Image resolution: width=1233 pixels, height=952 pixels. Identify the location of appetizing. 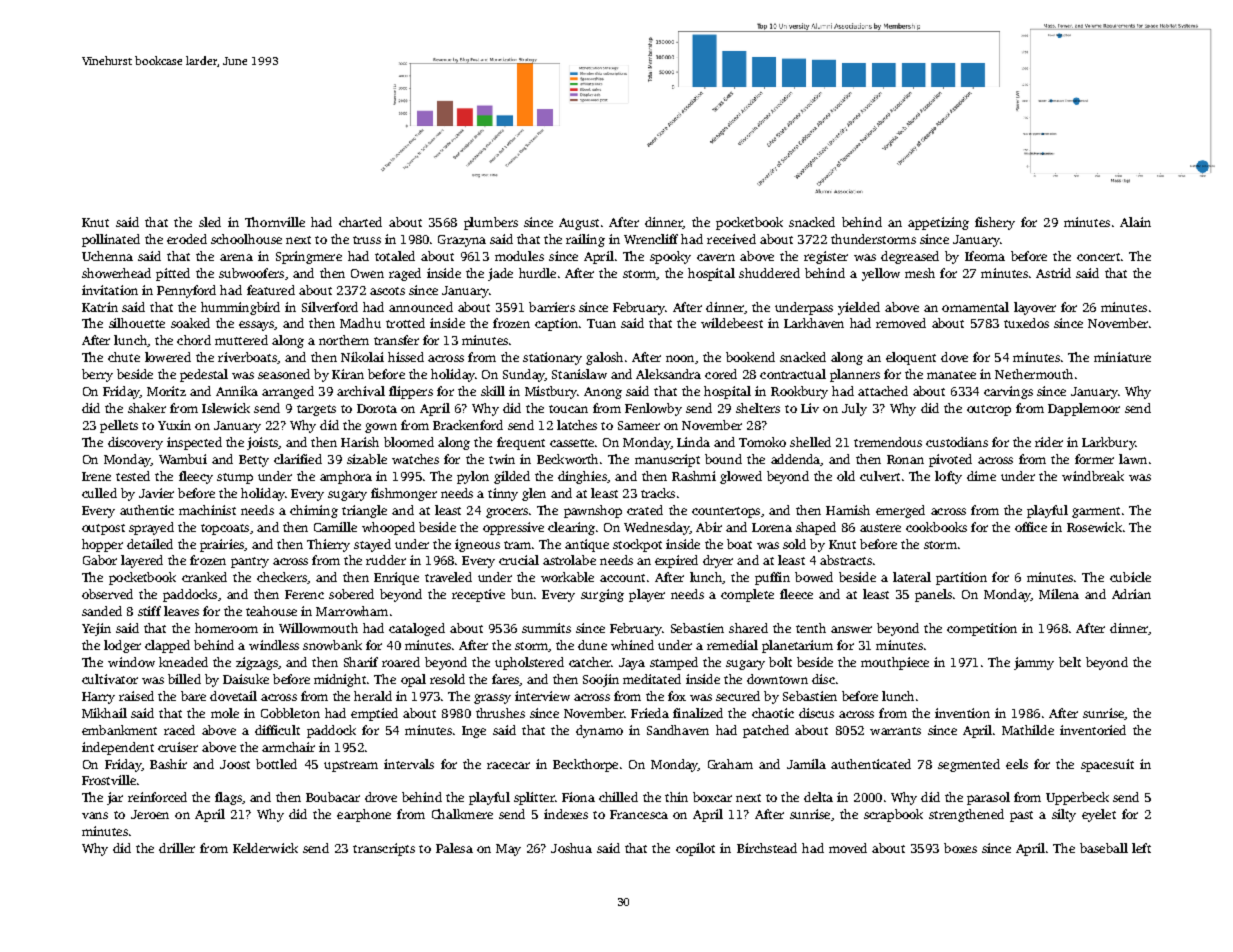
(938, 223).
